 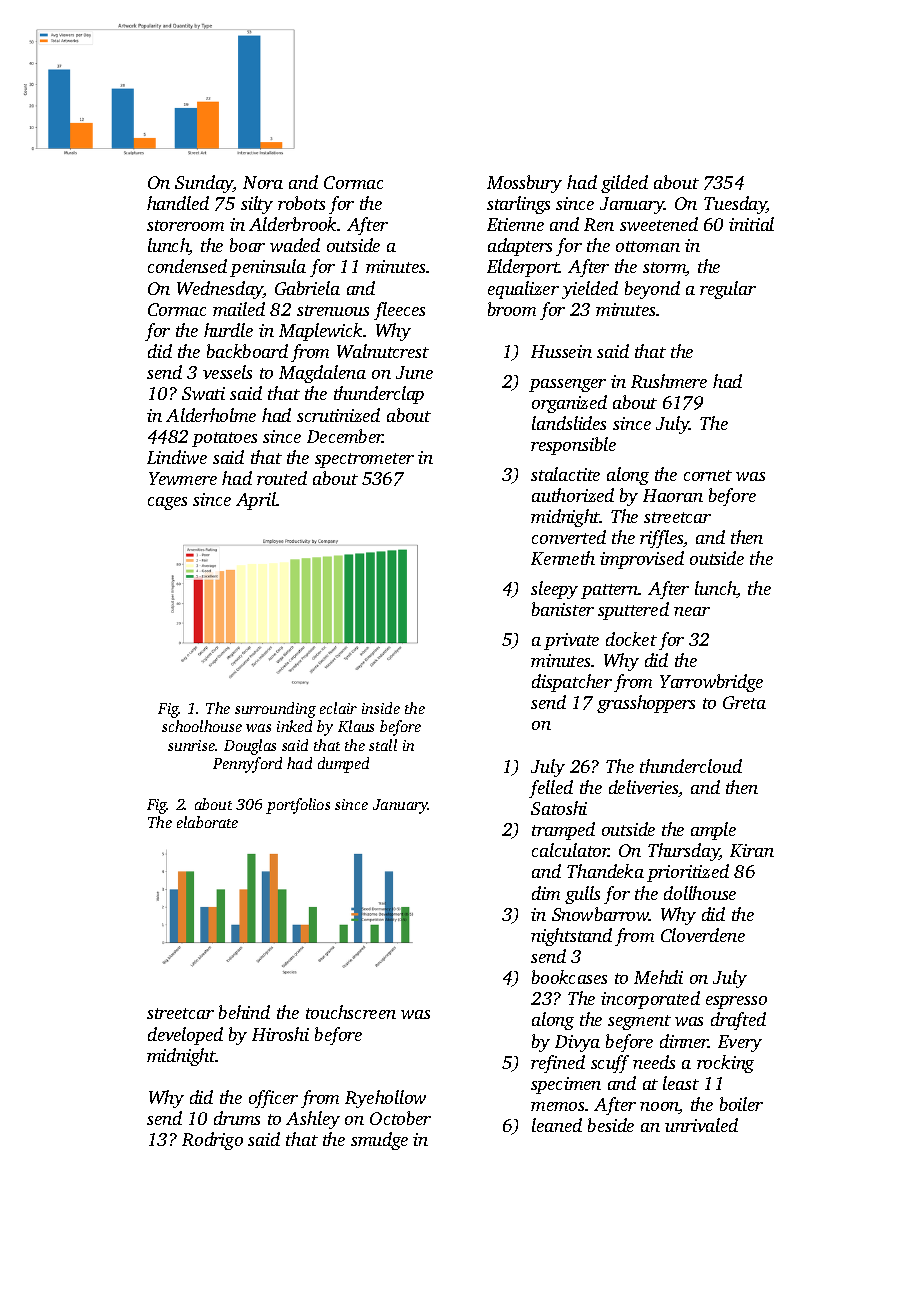 What do you see at coordinates (301, 203) in the document?
I see `robots` at bounding box center [301, 203].
